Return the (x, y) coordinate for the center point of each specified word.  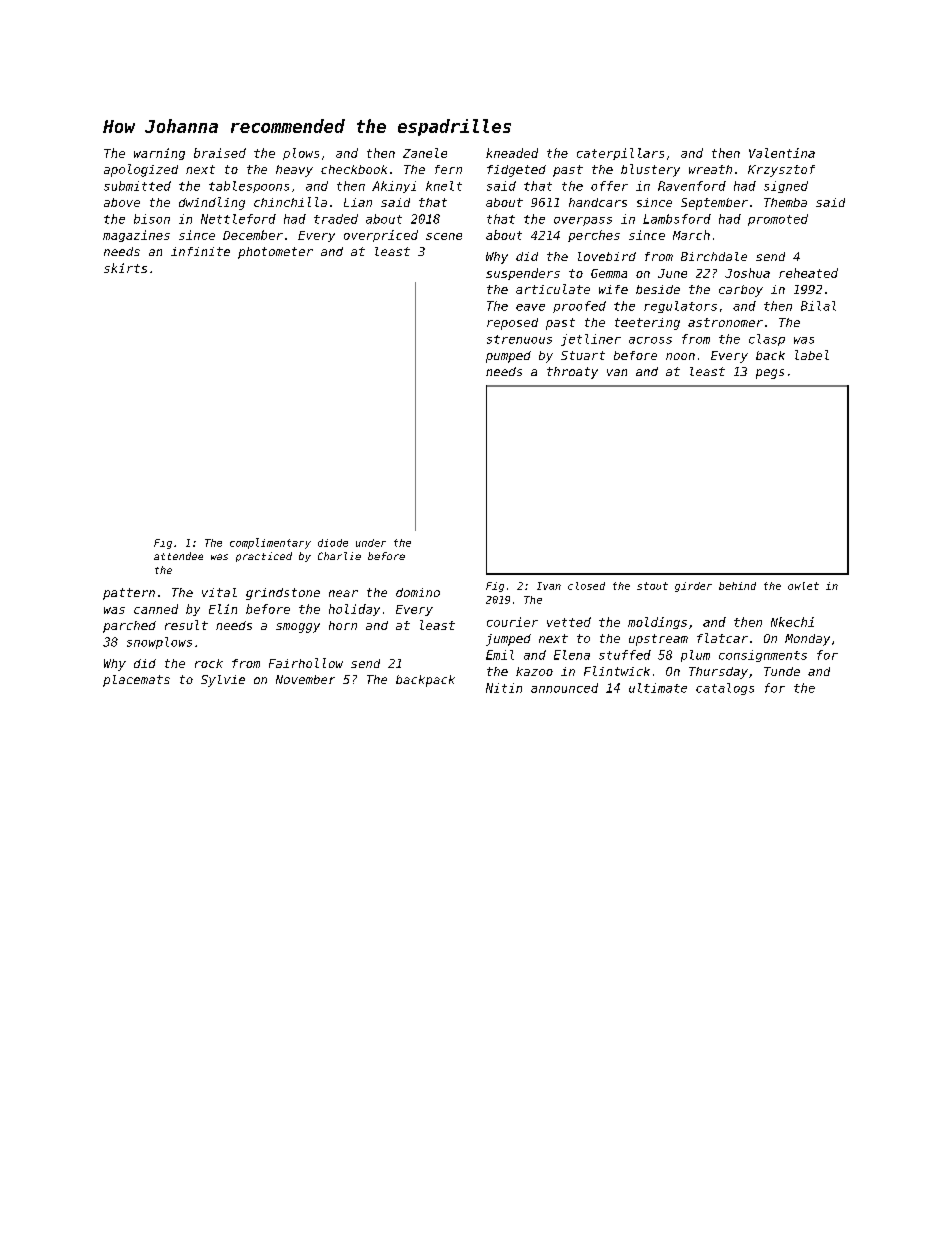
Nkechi (792, 622)
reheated (808, 273)
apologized (141, 170)
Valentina (782, 153)
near (343, 593)
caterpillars (620, 154)
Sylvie (223, 681)
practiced (264, 557)
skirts (125, 268)
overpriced (381, 236)
